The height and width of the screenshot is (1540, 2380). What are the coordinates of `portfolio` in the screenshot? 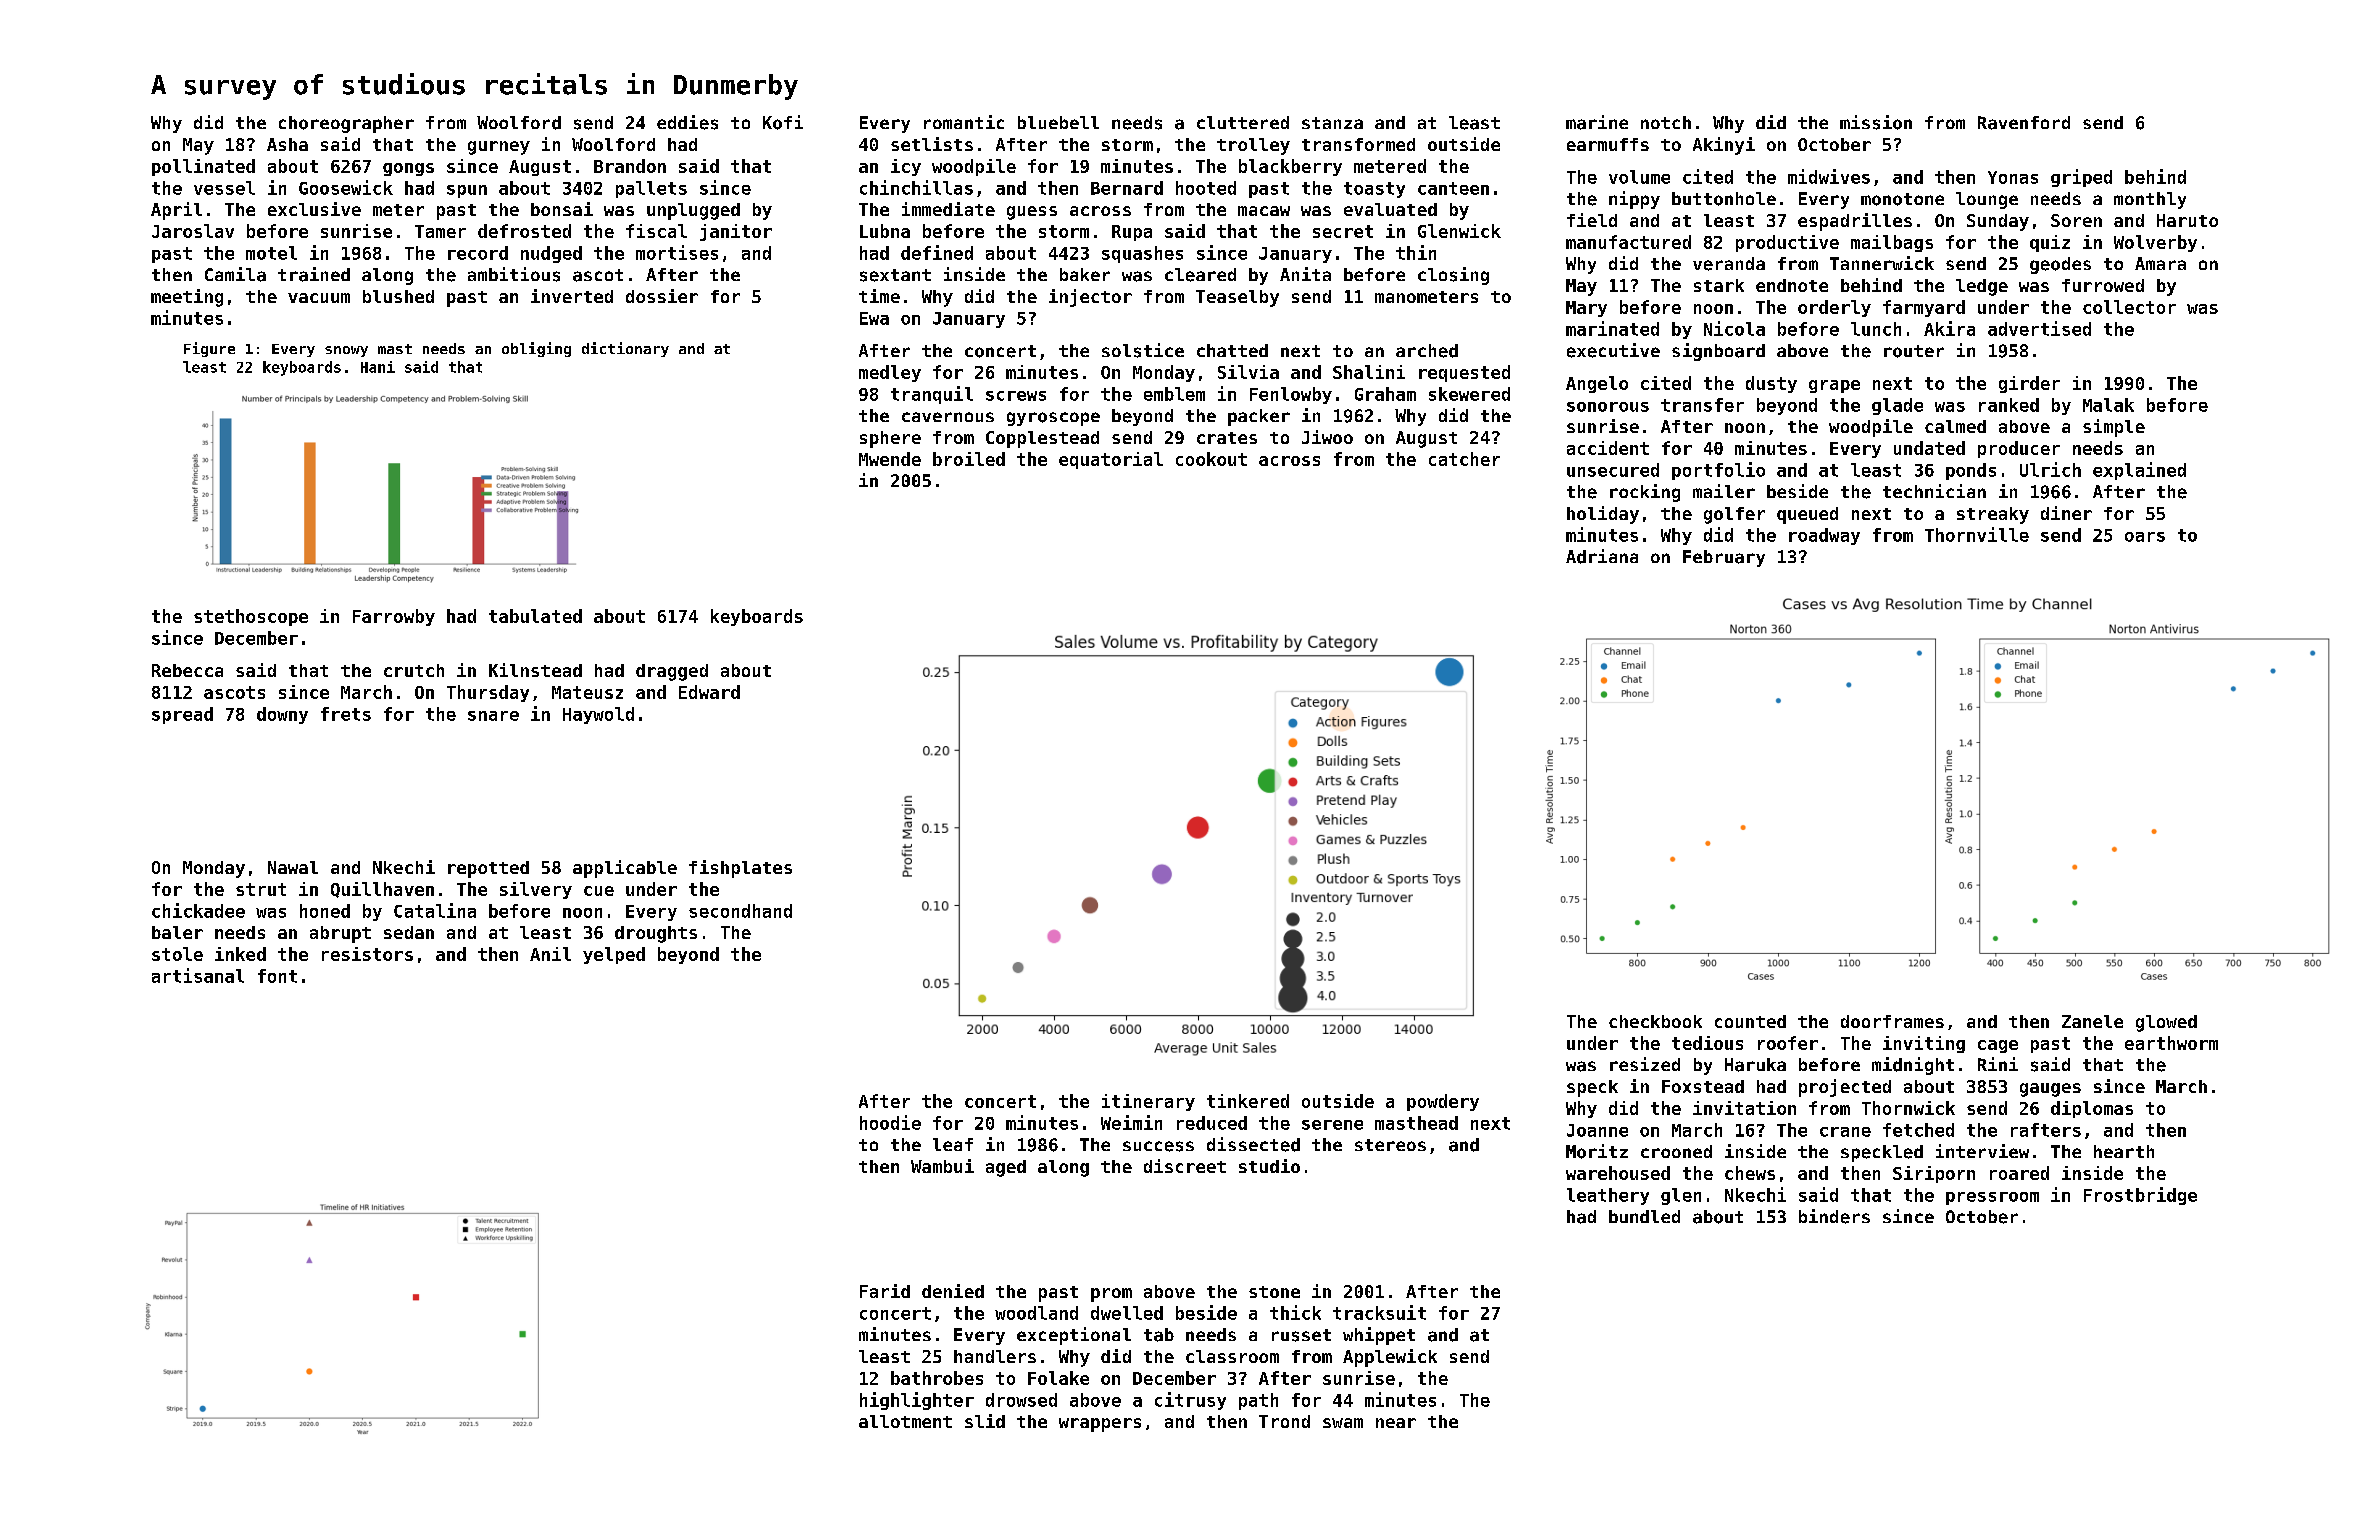 It's located at (1718, 471).
